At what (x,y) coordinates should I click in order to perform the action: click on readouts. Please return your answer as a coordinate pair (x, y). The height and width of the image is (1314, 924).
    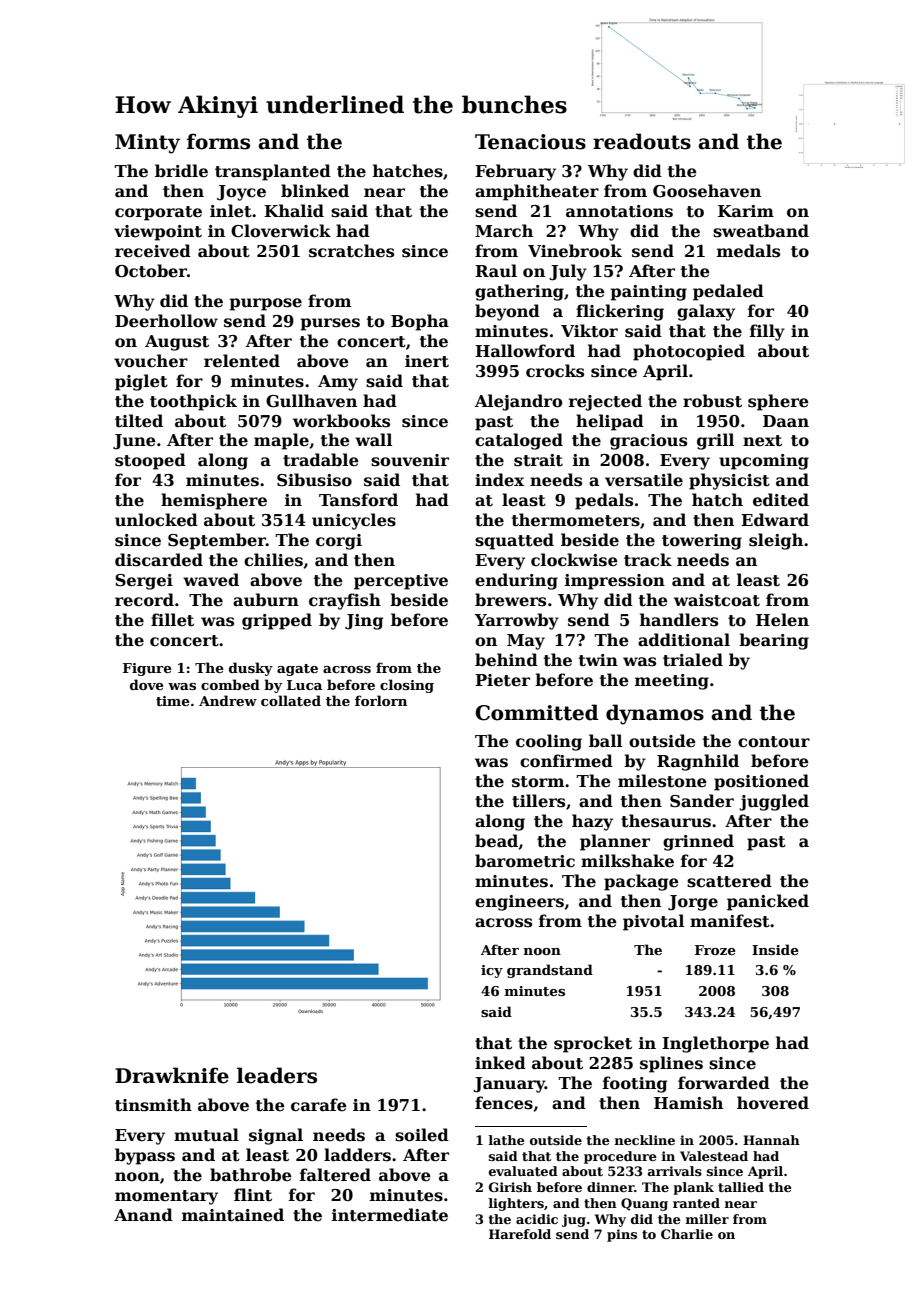
    Looking at the image, I should click on (642, 141).
